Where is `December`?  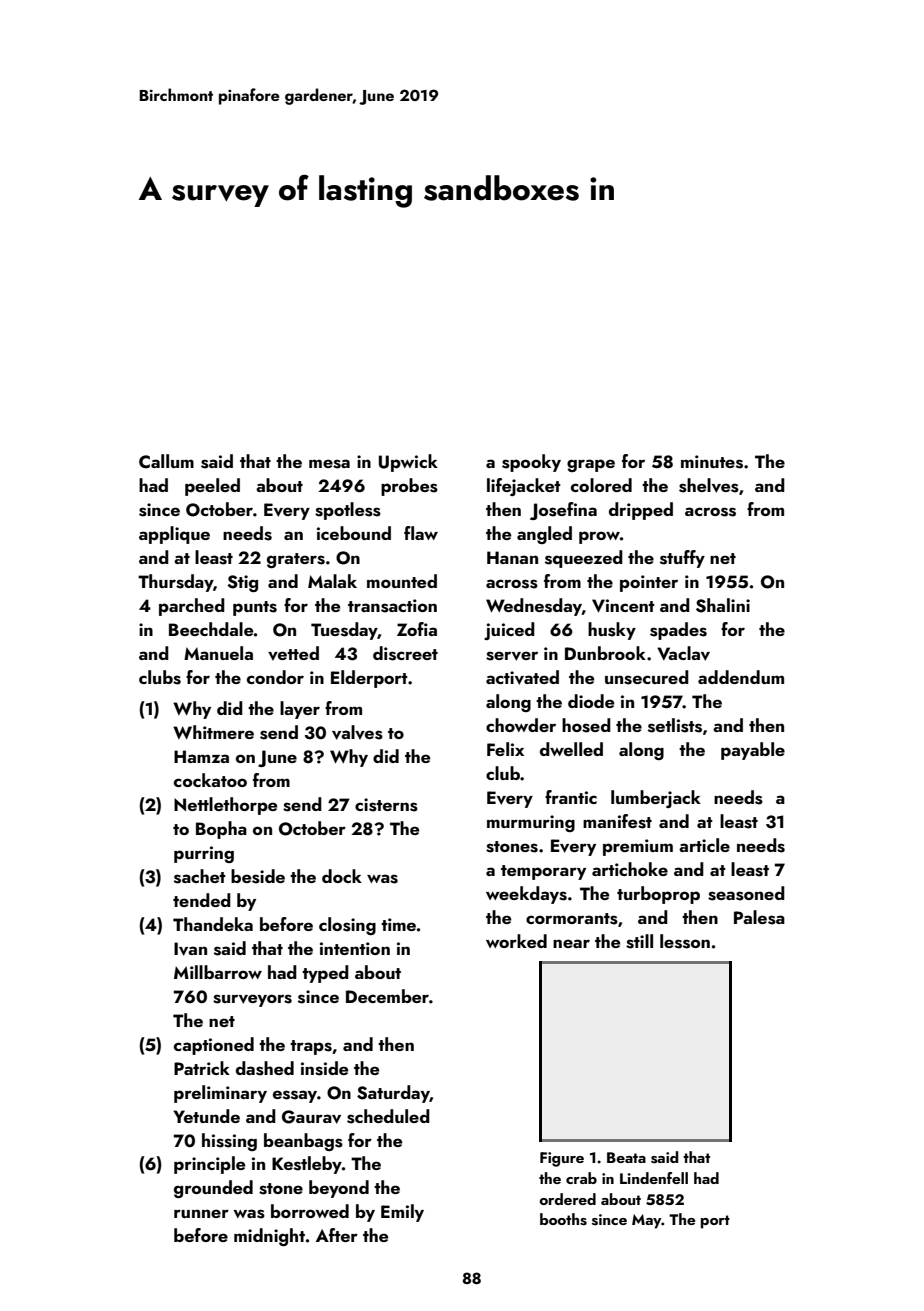
December is located at coordinates (387, 996).
